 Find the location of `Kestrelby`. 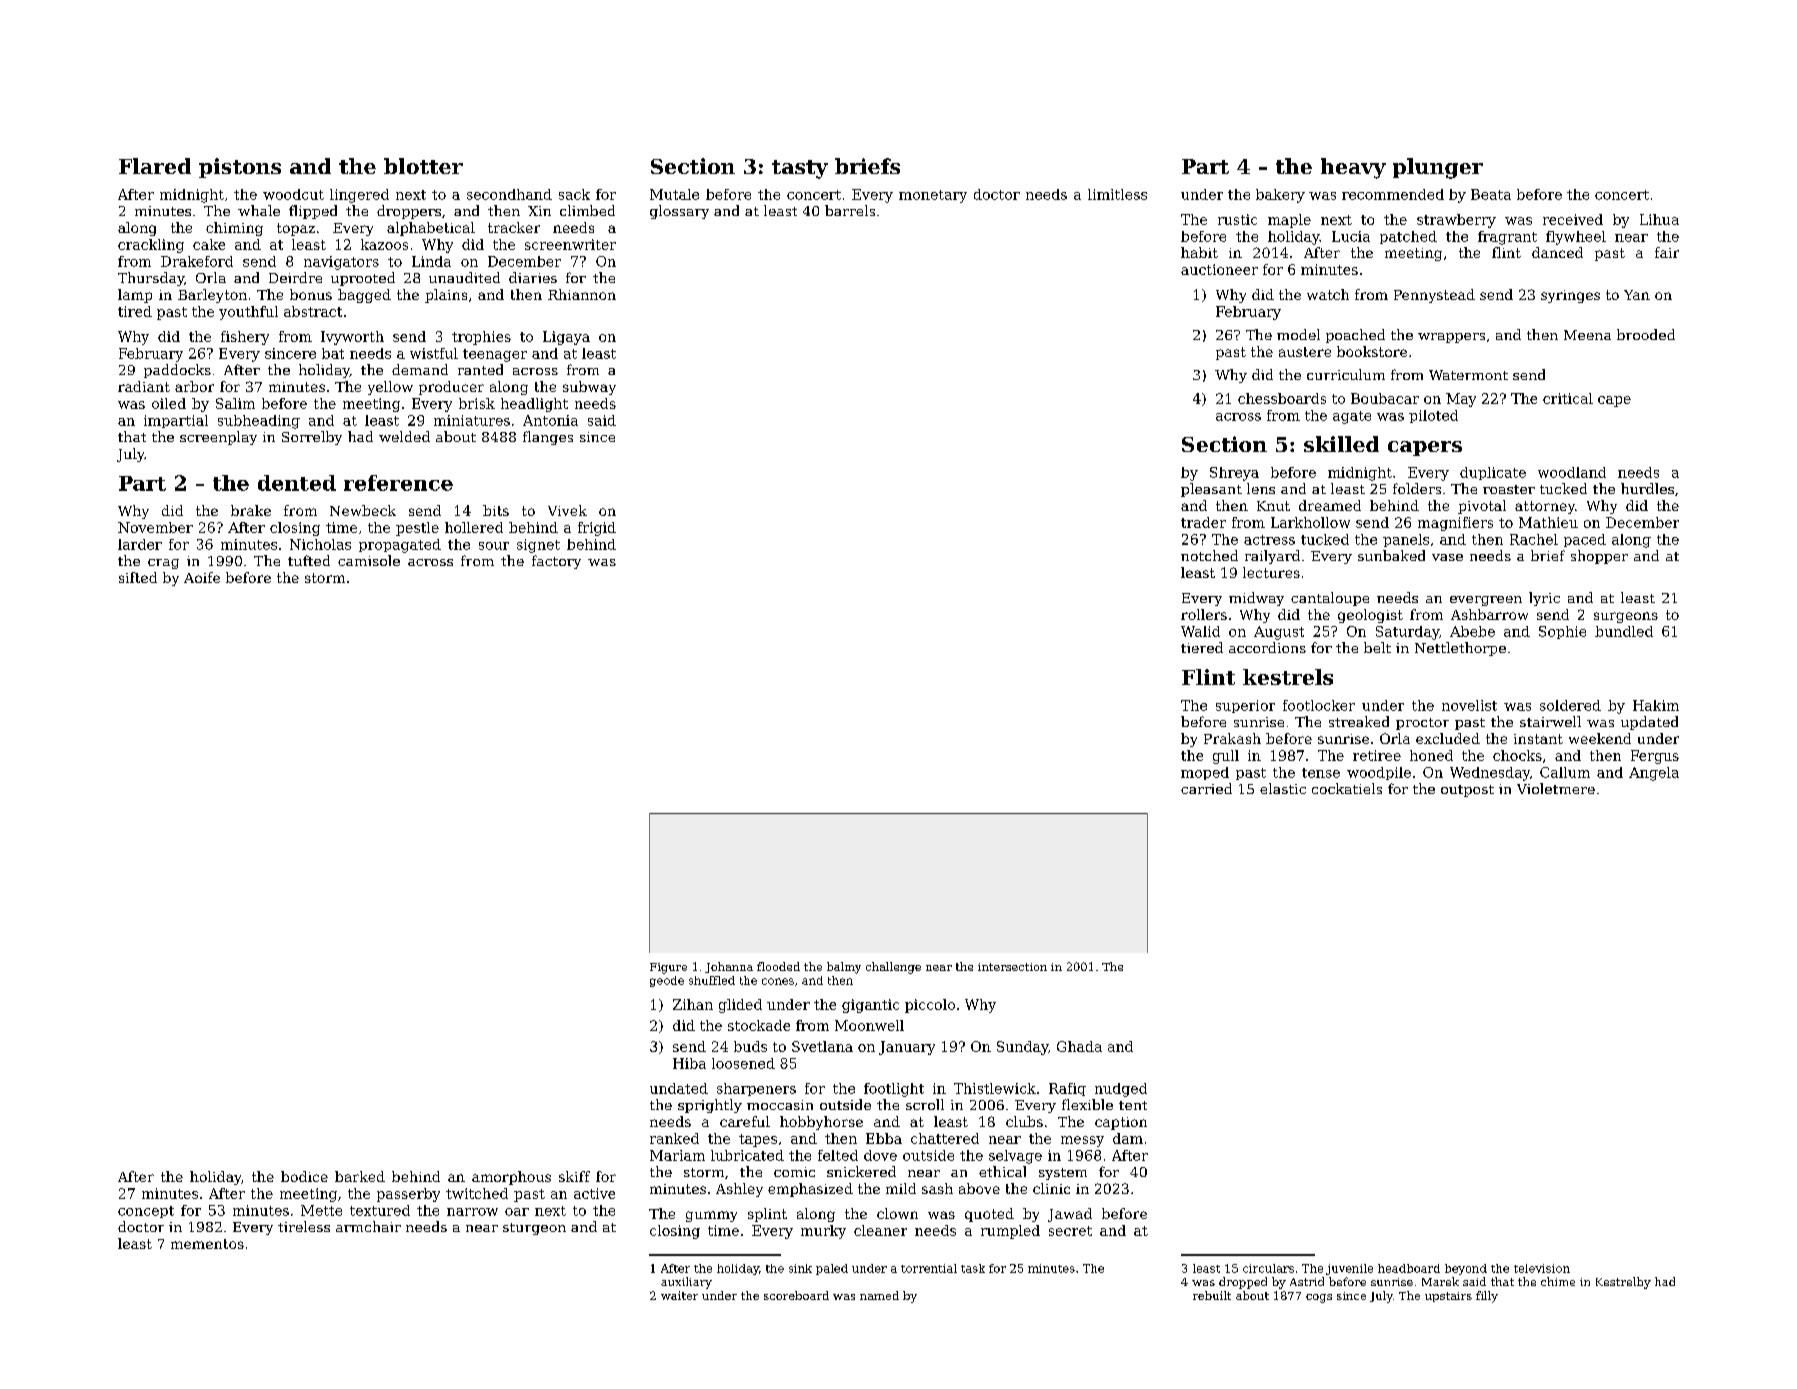

Kestrelby is located at coordinates (1623, 1283).
